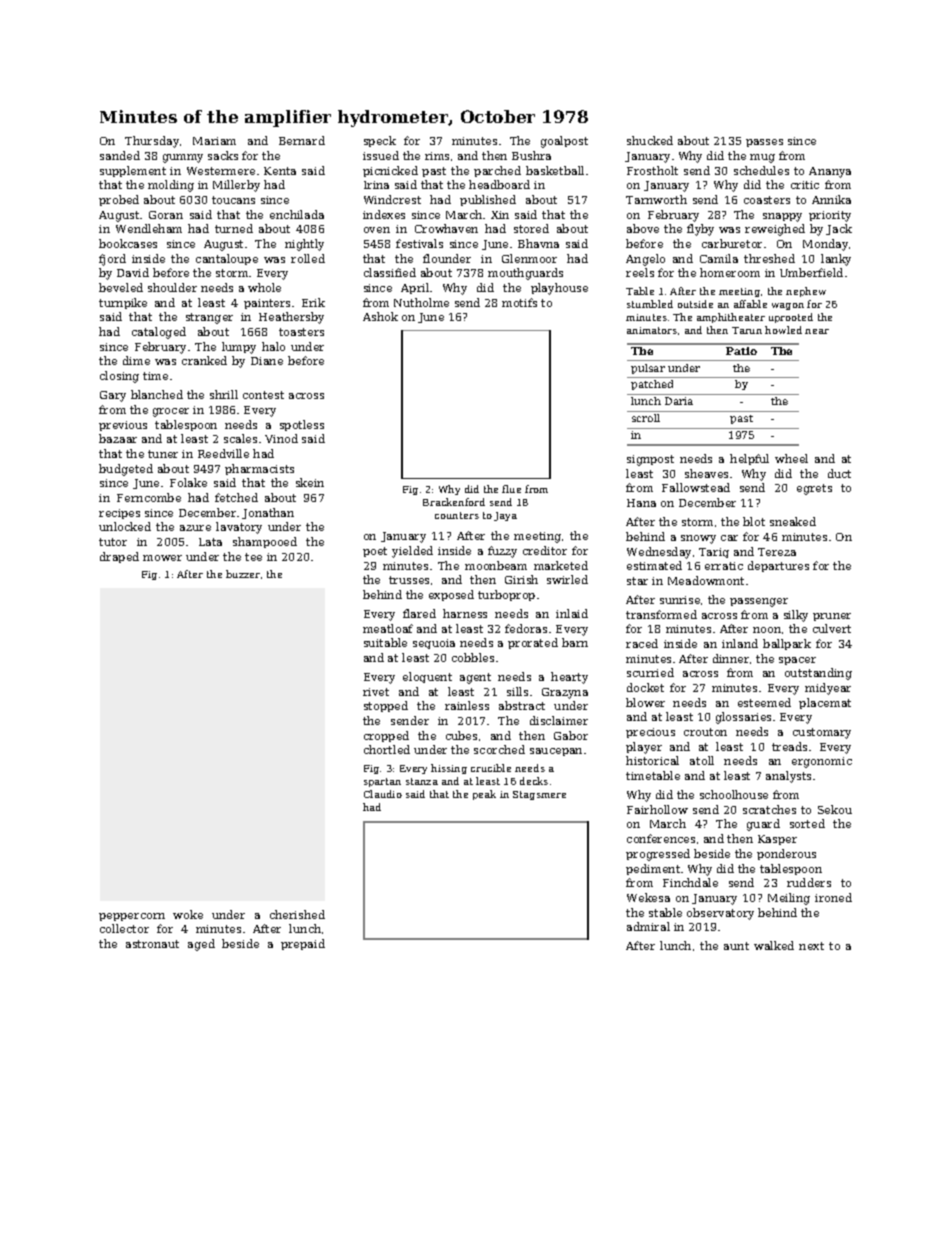 The height and width of the screenshot is (1233, 952). What do you see at coordinates (123, 426) in the screenshot?
I see `previous` at bounding box center [123, 426].
